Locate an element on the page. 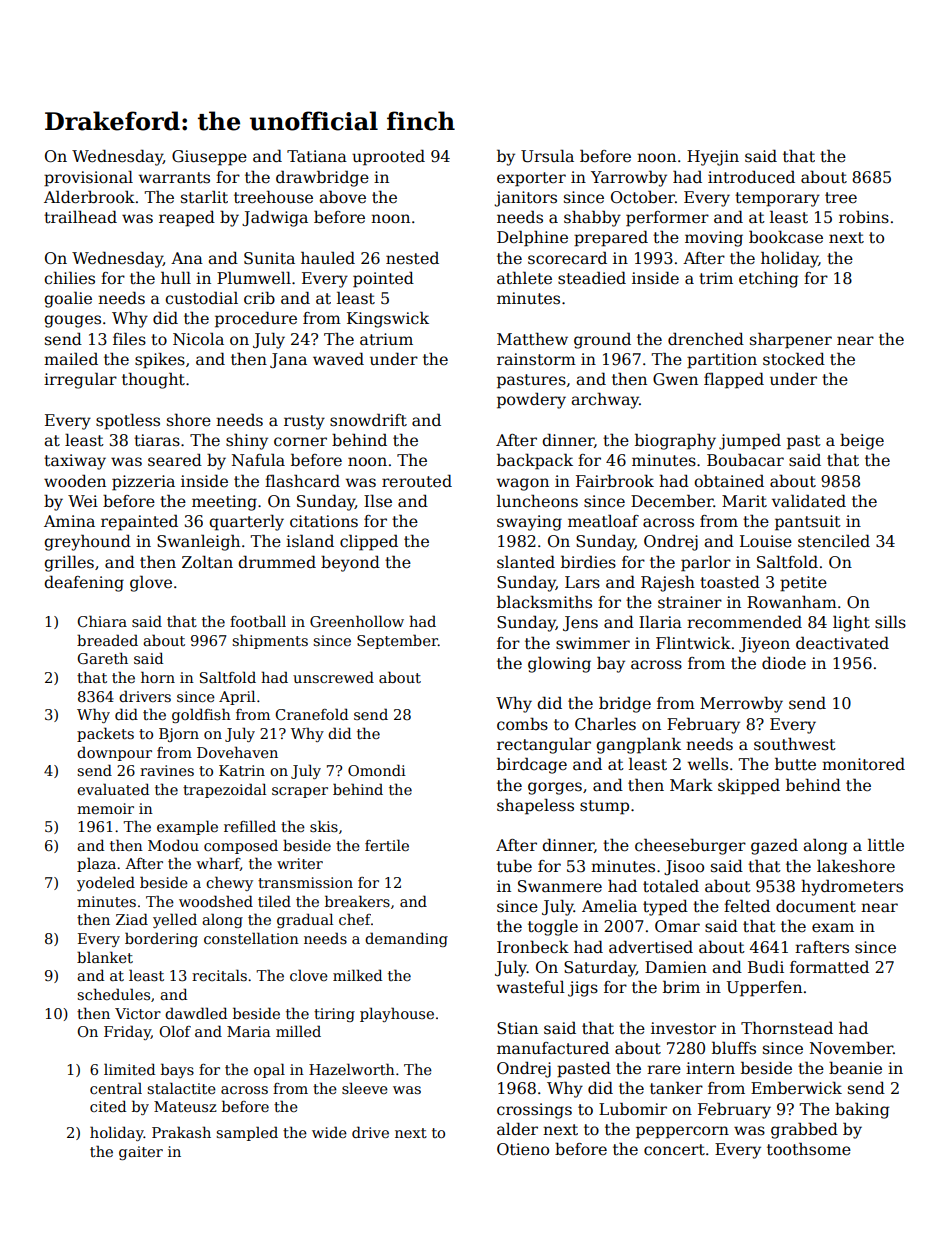  taxiway is located at coordinates (75, 462).
